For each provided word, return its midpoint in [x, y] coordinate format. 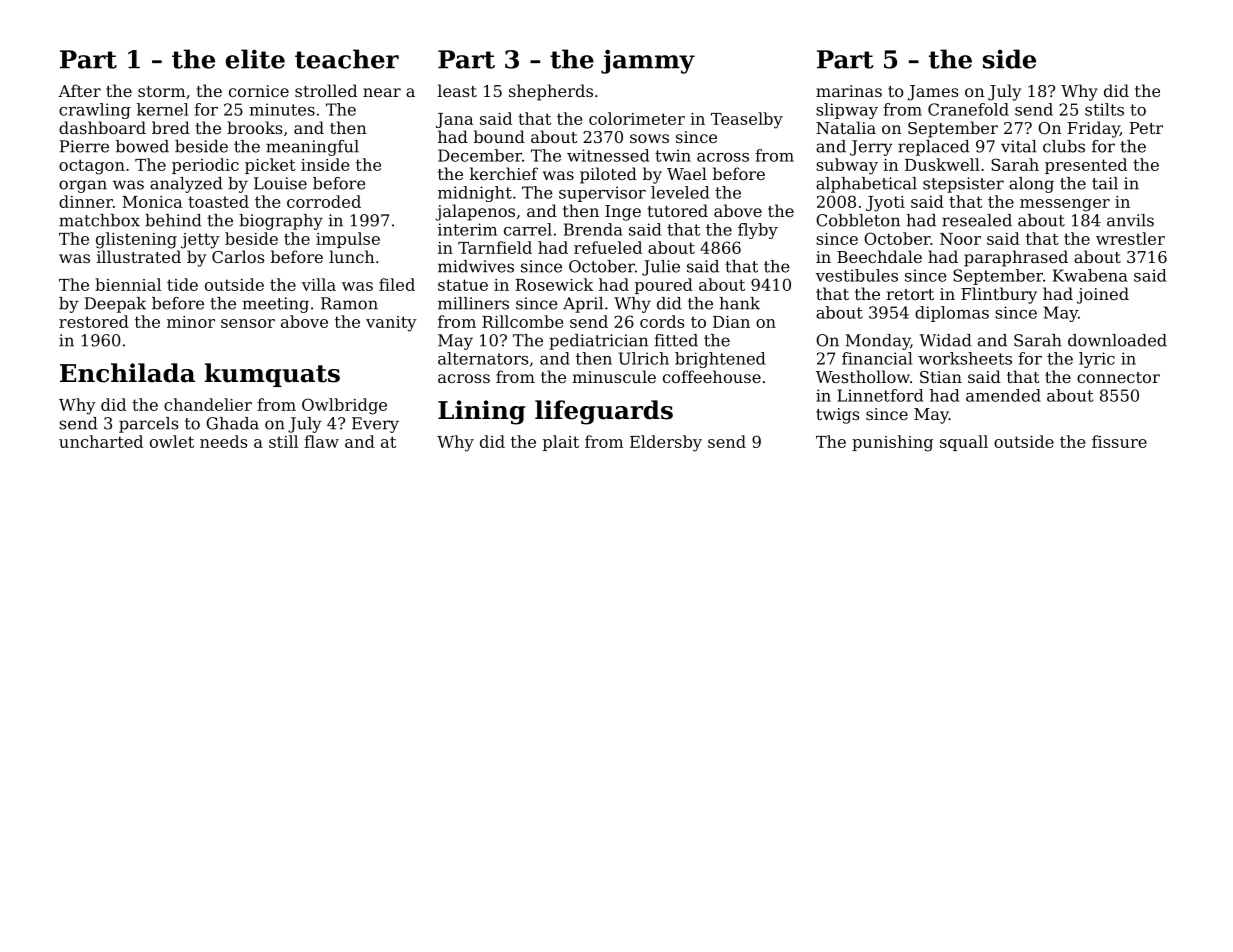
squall [964, 443]
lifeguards [604, 412]
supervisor [602, 194]
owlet [172, 441]
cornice [259, 91]
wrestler [1130, 238]
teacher [347, 59]
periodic [205, 166]
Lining [481, 412]
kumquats [272, 375]
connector [1118, 377]
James [933, 93]
